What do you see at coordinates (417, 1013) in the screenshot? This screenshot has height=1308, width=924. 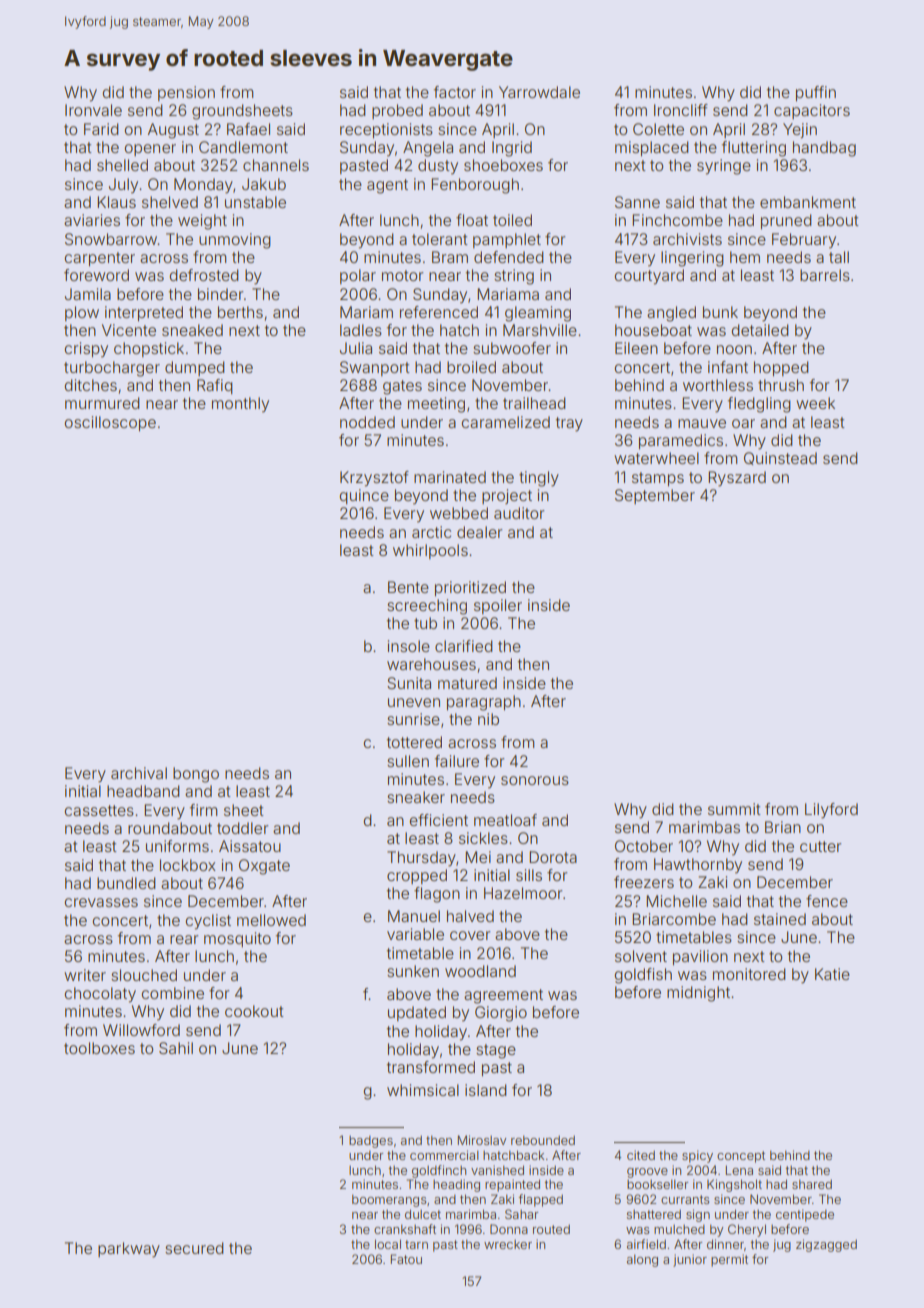 I see `updated` at bounding box center [417, 1013].
